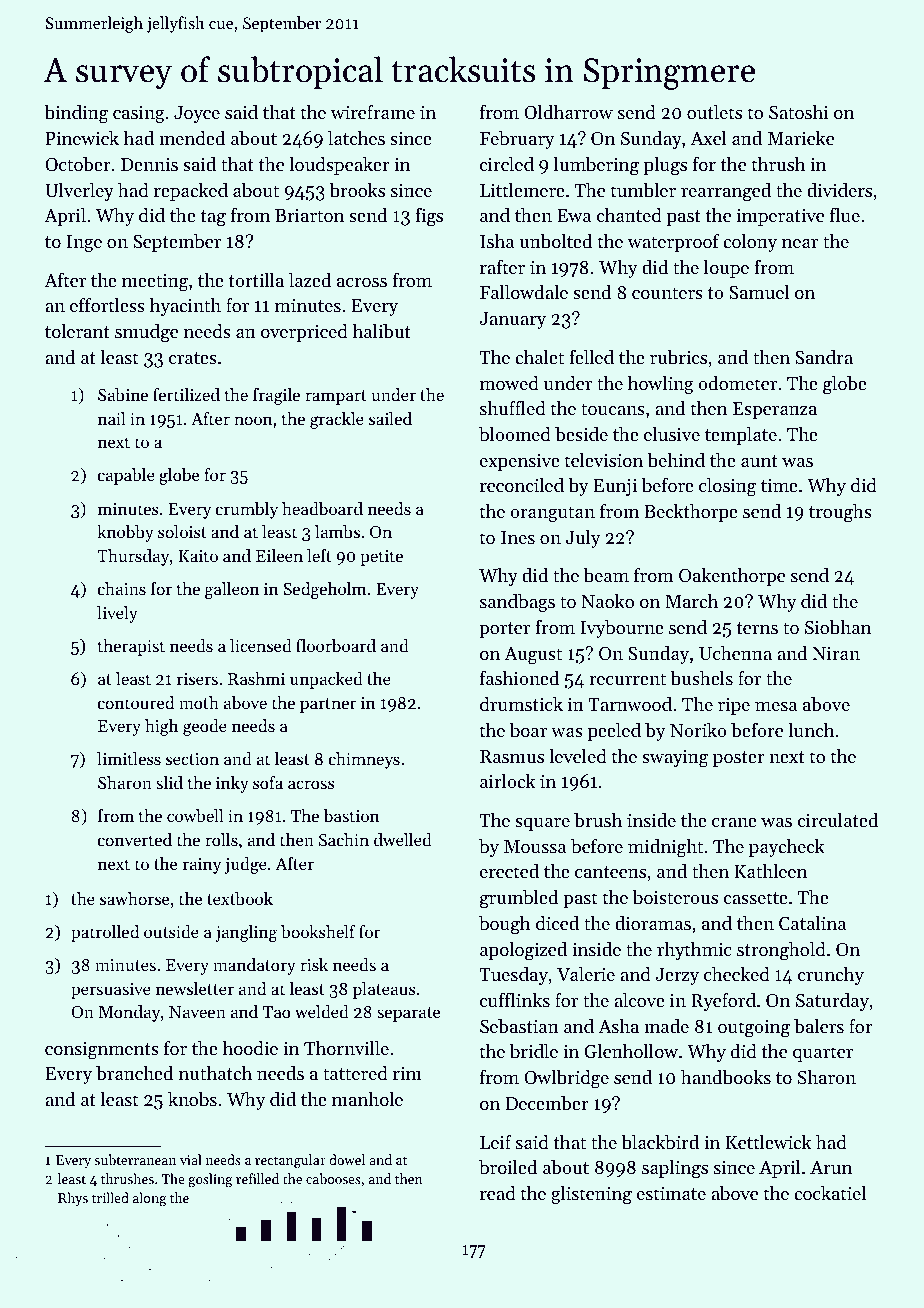 This document has height=1308, width=924. Describe the element at coordinates (568, 112) in the document. I see `Oldharrow` at that location.
